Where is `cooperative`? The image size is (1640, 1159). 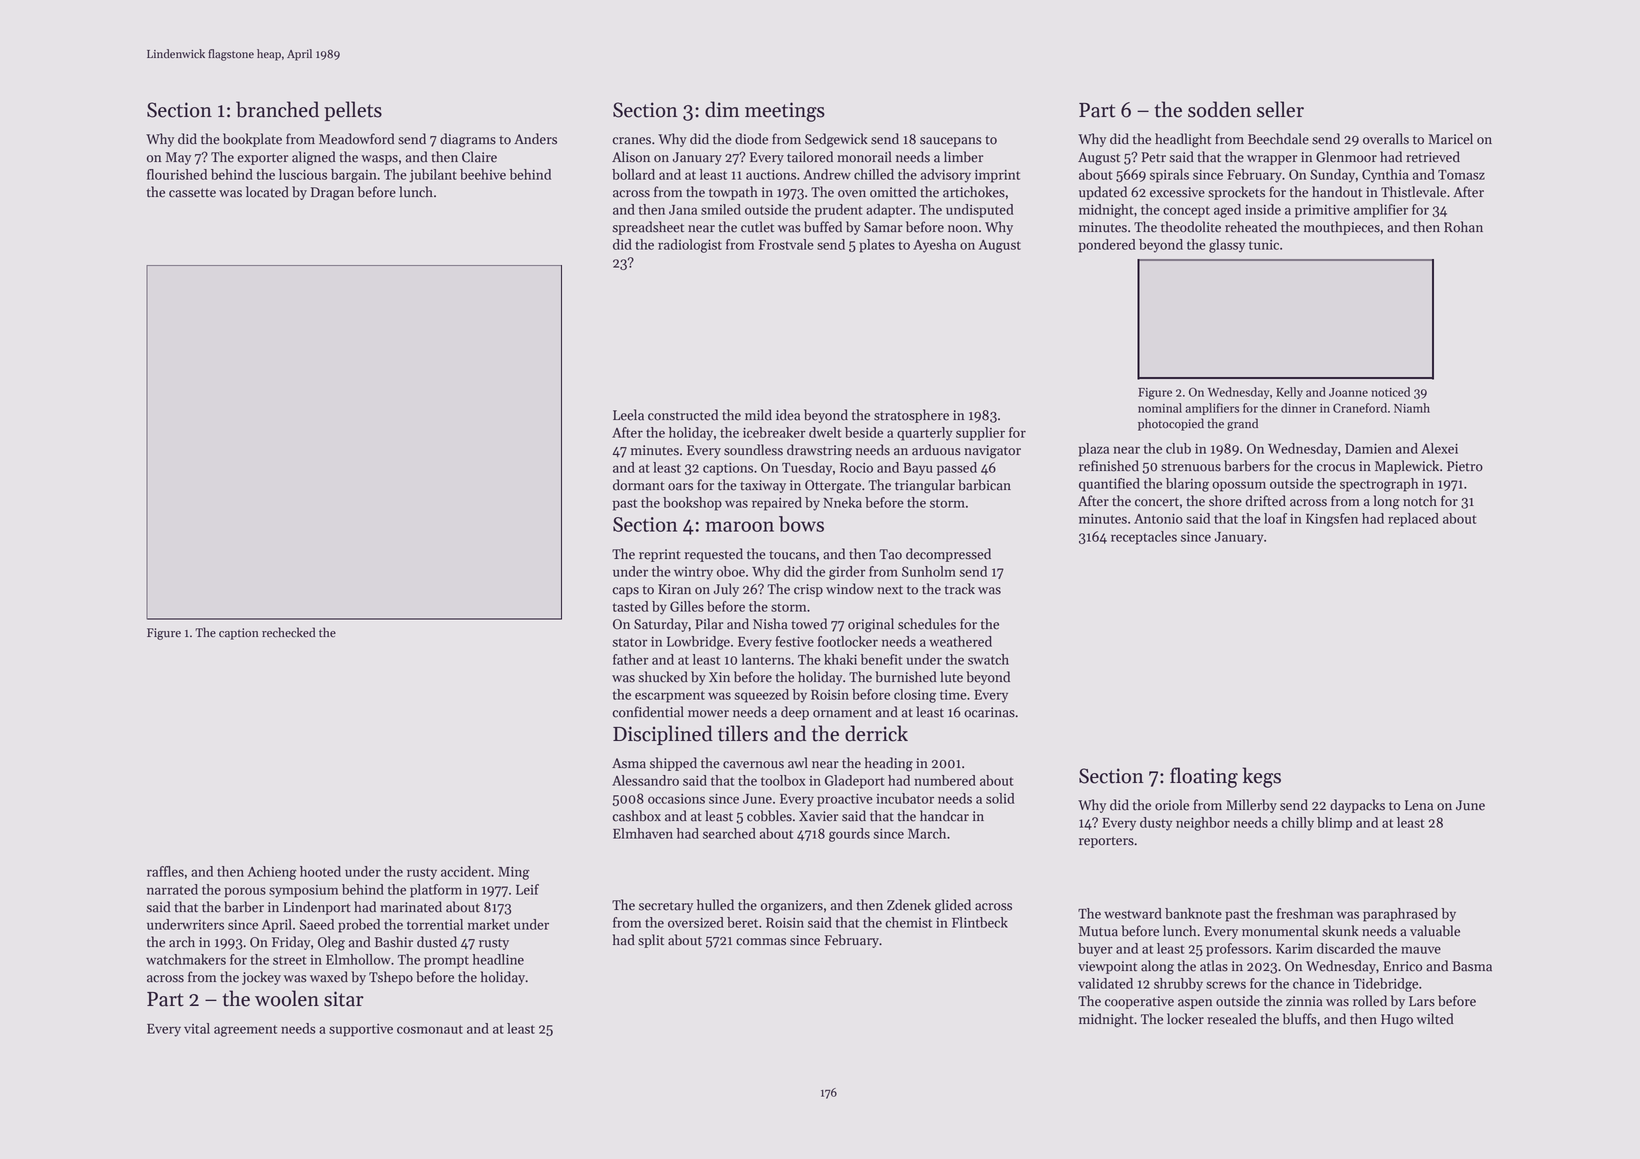
cooperative is located at coordinates (1139, 1002).
